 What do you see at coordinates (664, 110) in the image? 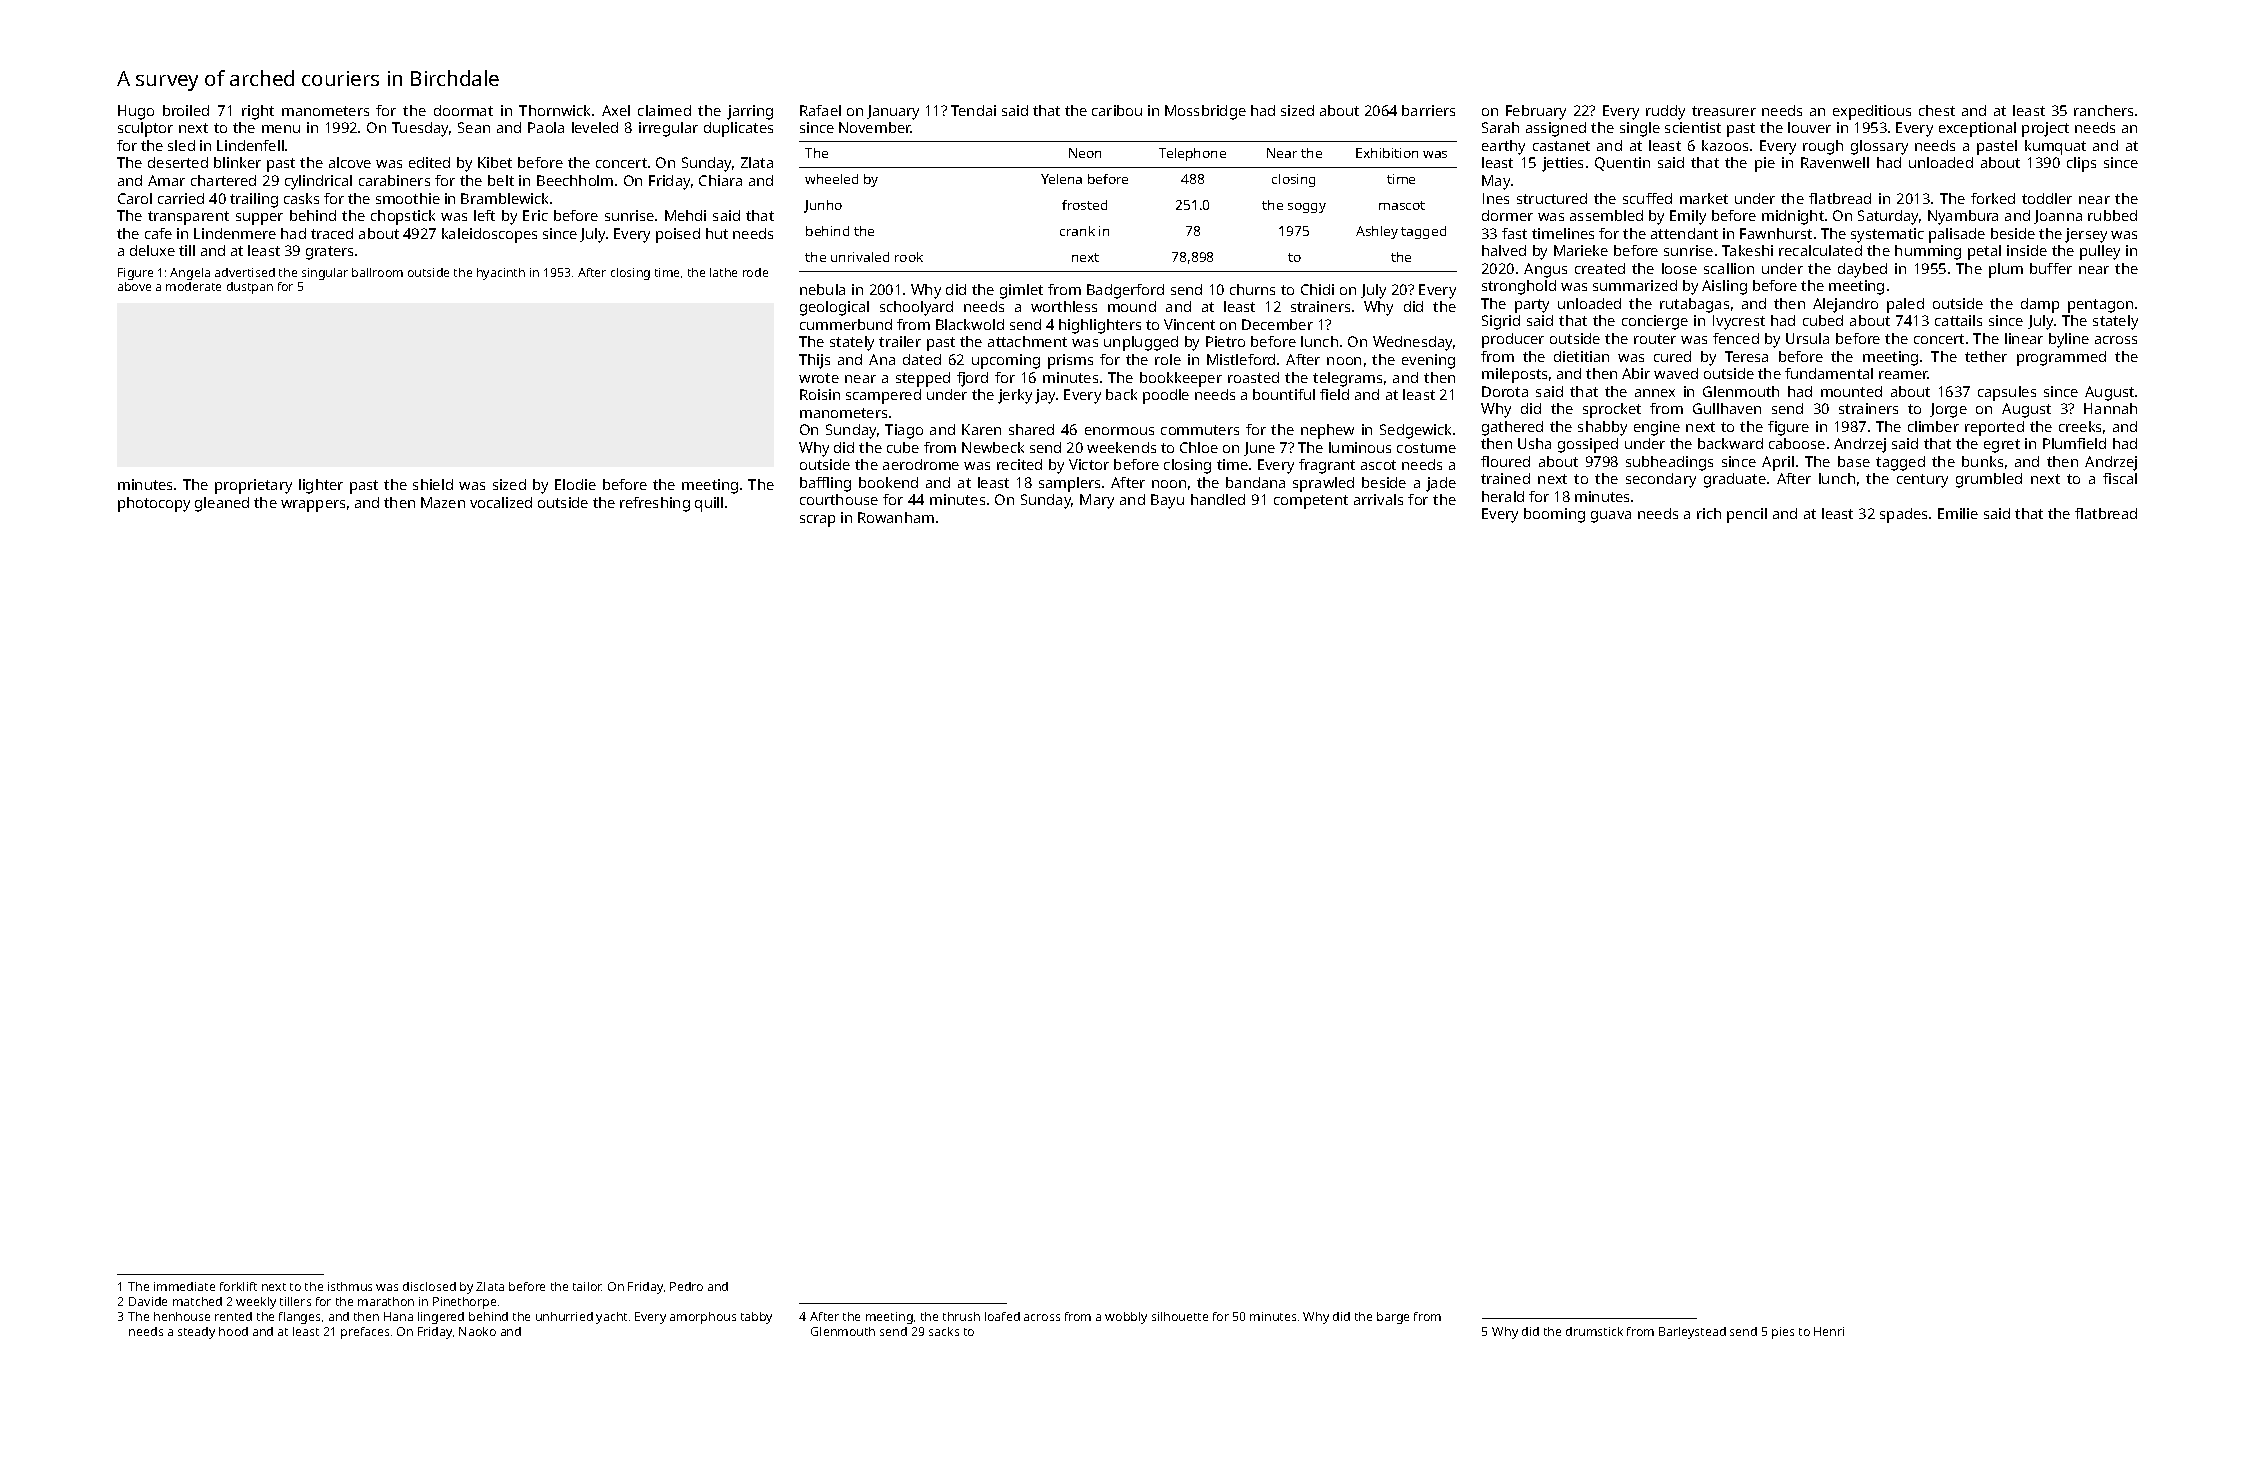
I see `claimed` at bounding box center [664, 110].
